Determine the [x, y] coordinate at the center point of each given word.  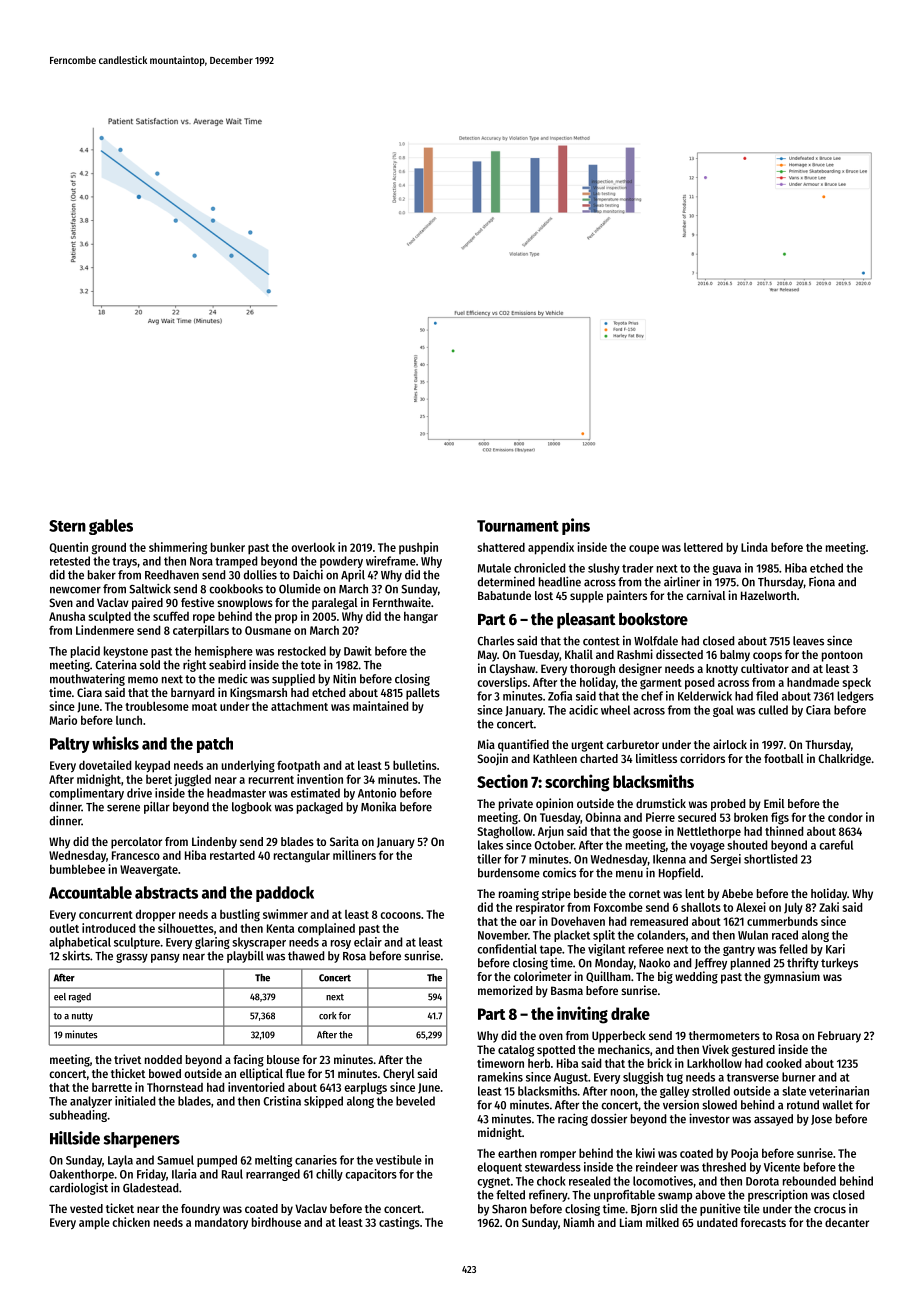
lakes [490, 845]
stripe [556, 894]
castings [399, 1223]
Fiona [822, 582]
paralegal [335, 604]
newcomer [75, 590]
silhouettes [186, 928]
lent [695, 893]
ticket [120, 1208]
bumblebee [77, 869]
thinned [784, 831]
